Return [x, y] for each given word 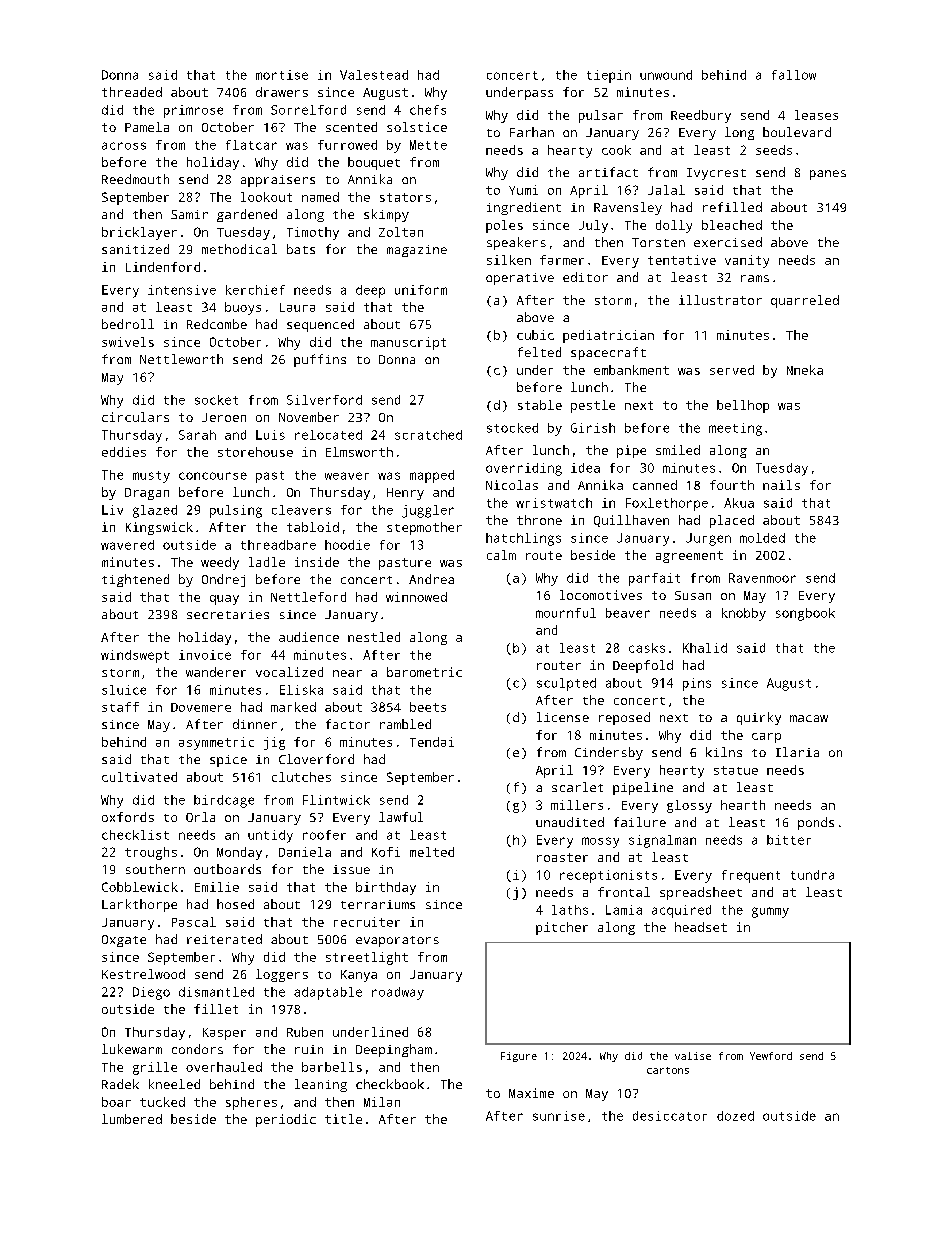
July [593, 226]
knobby [744, 614]
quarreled [805, 301]
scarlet [577, 787]
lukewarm [132, 1049]
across [124, 146]
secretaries [228, 614]
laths [570, 910]
